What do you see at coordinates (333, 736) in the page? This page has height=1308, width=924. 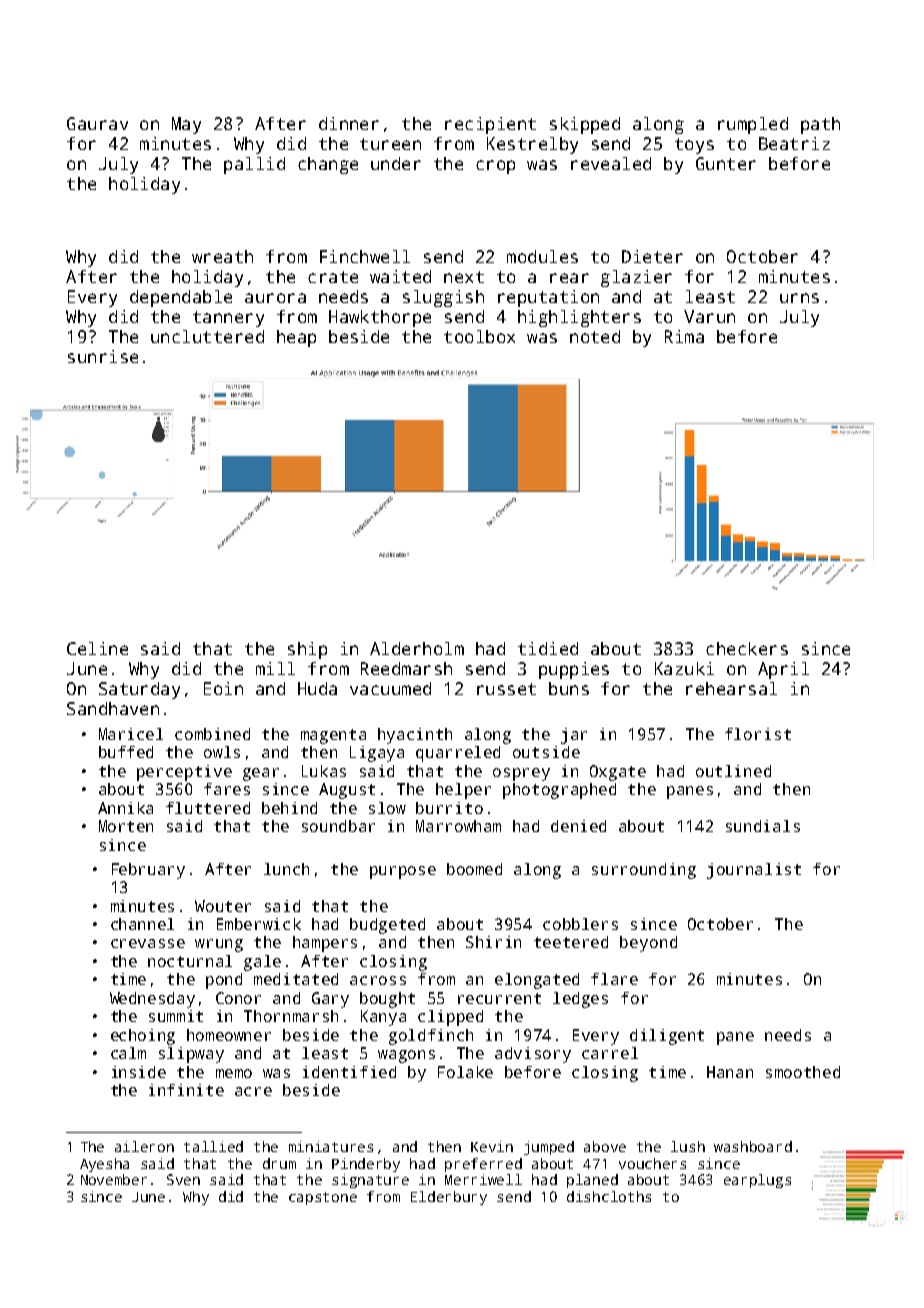 I see `magenta` at bounding box center [333, 736].
